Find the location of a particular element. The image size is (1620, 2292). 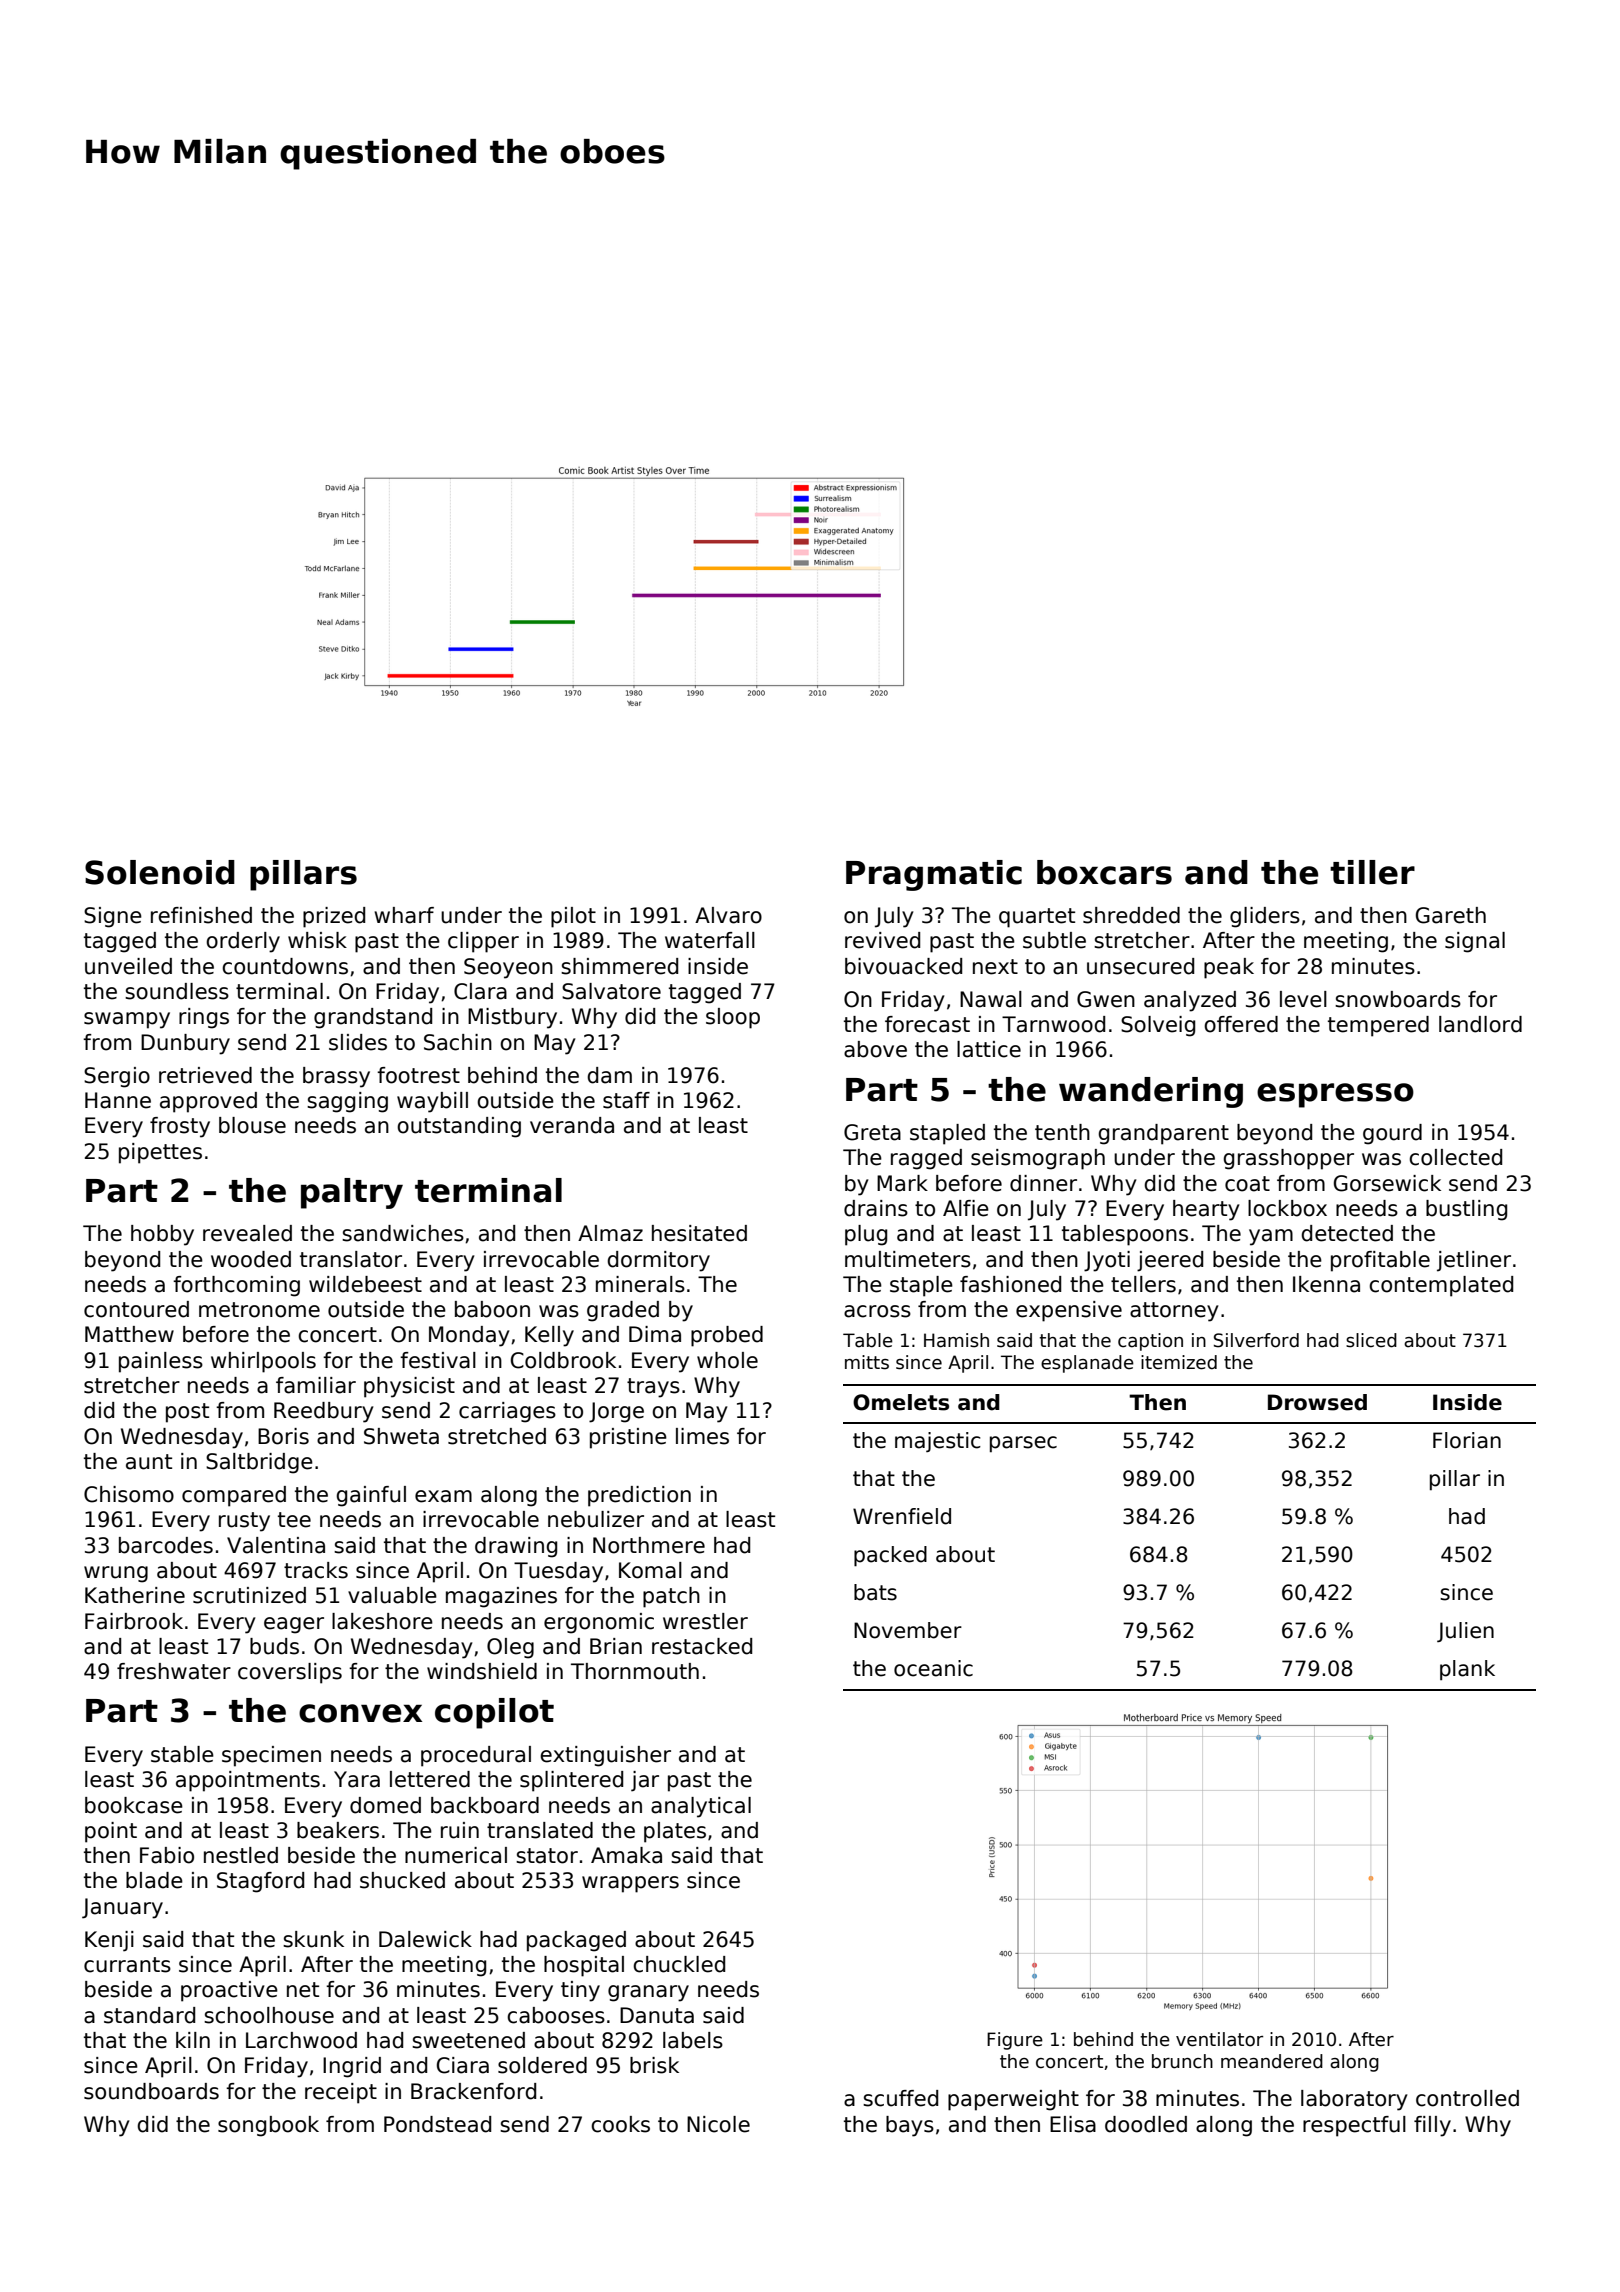

buds is located at coordinates (274, 1646).
